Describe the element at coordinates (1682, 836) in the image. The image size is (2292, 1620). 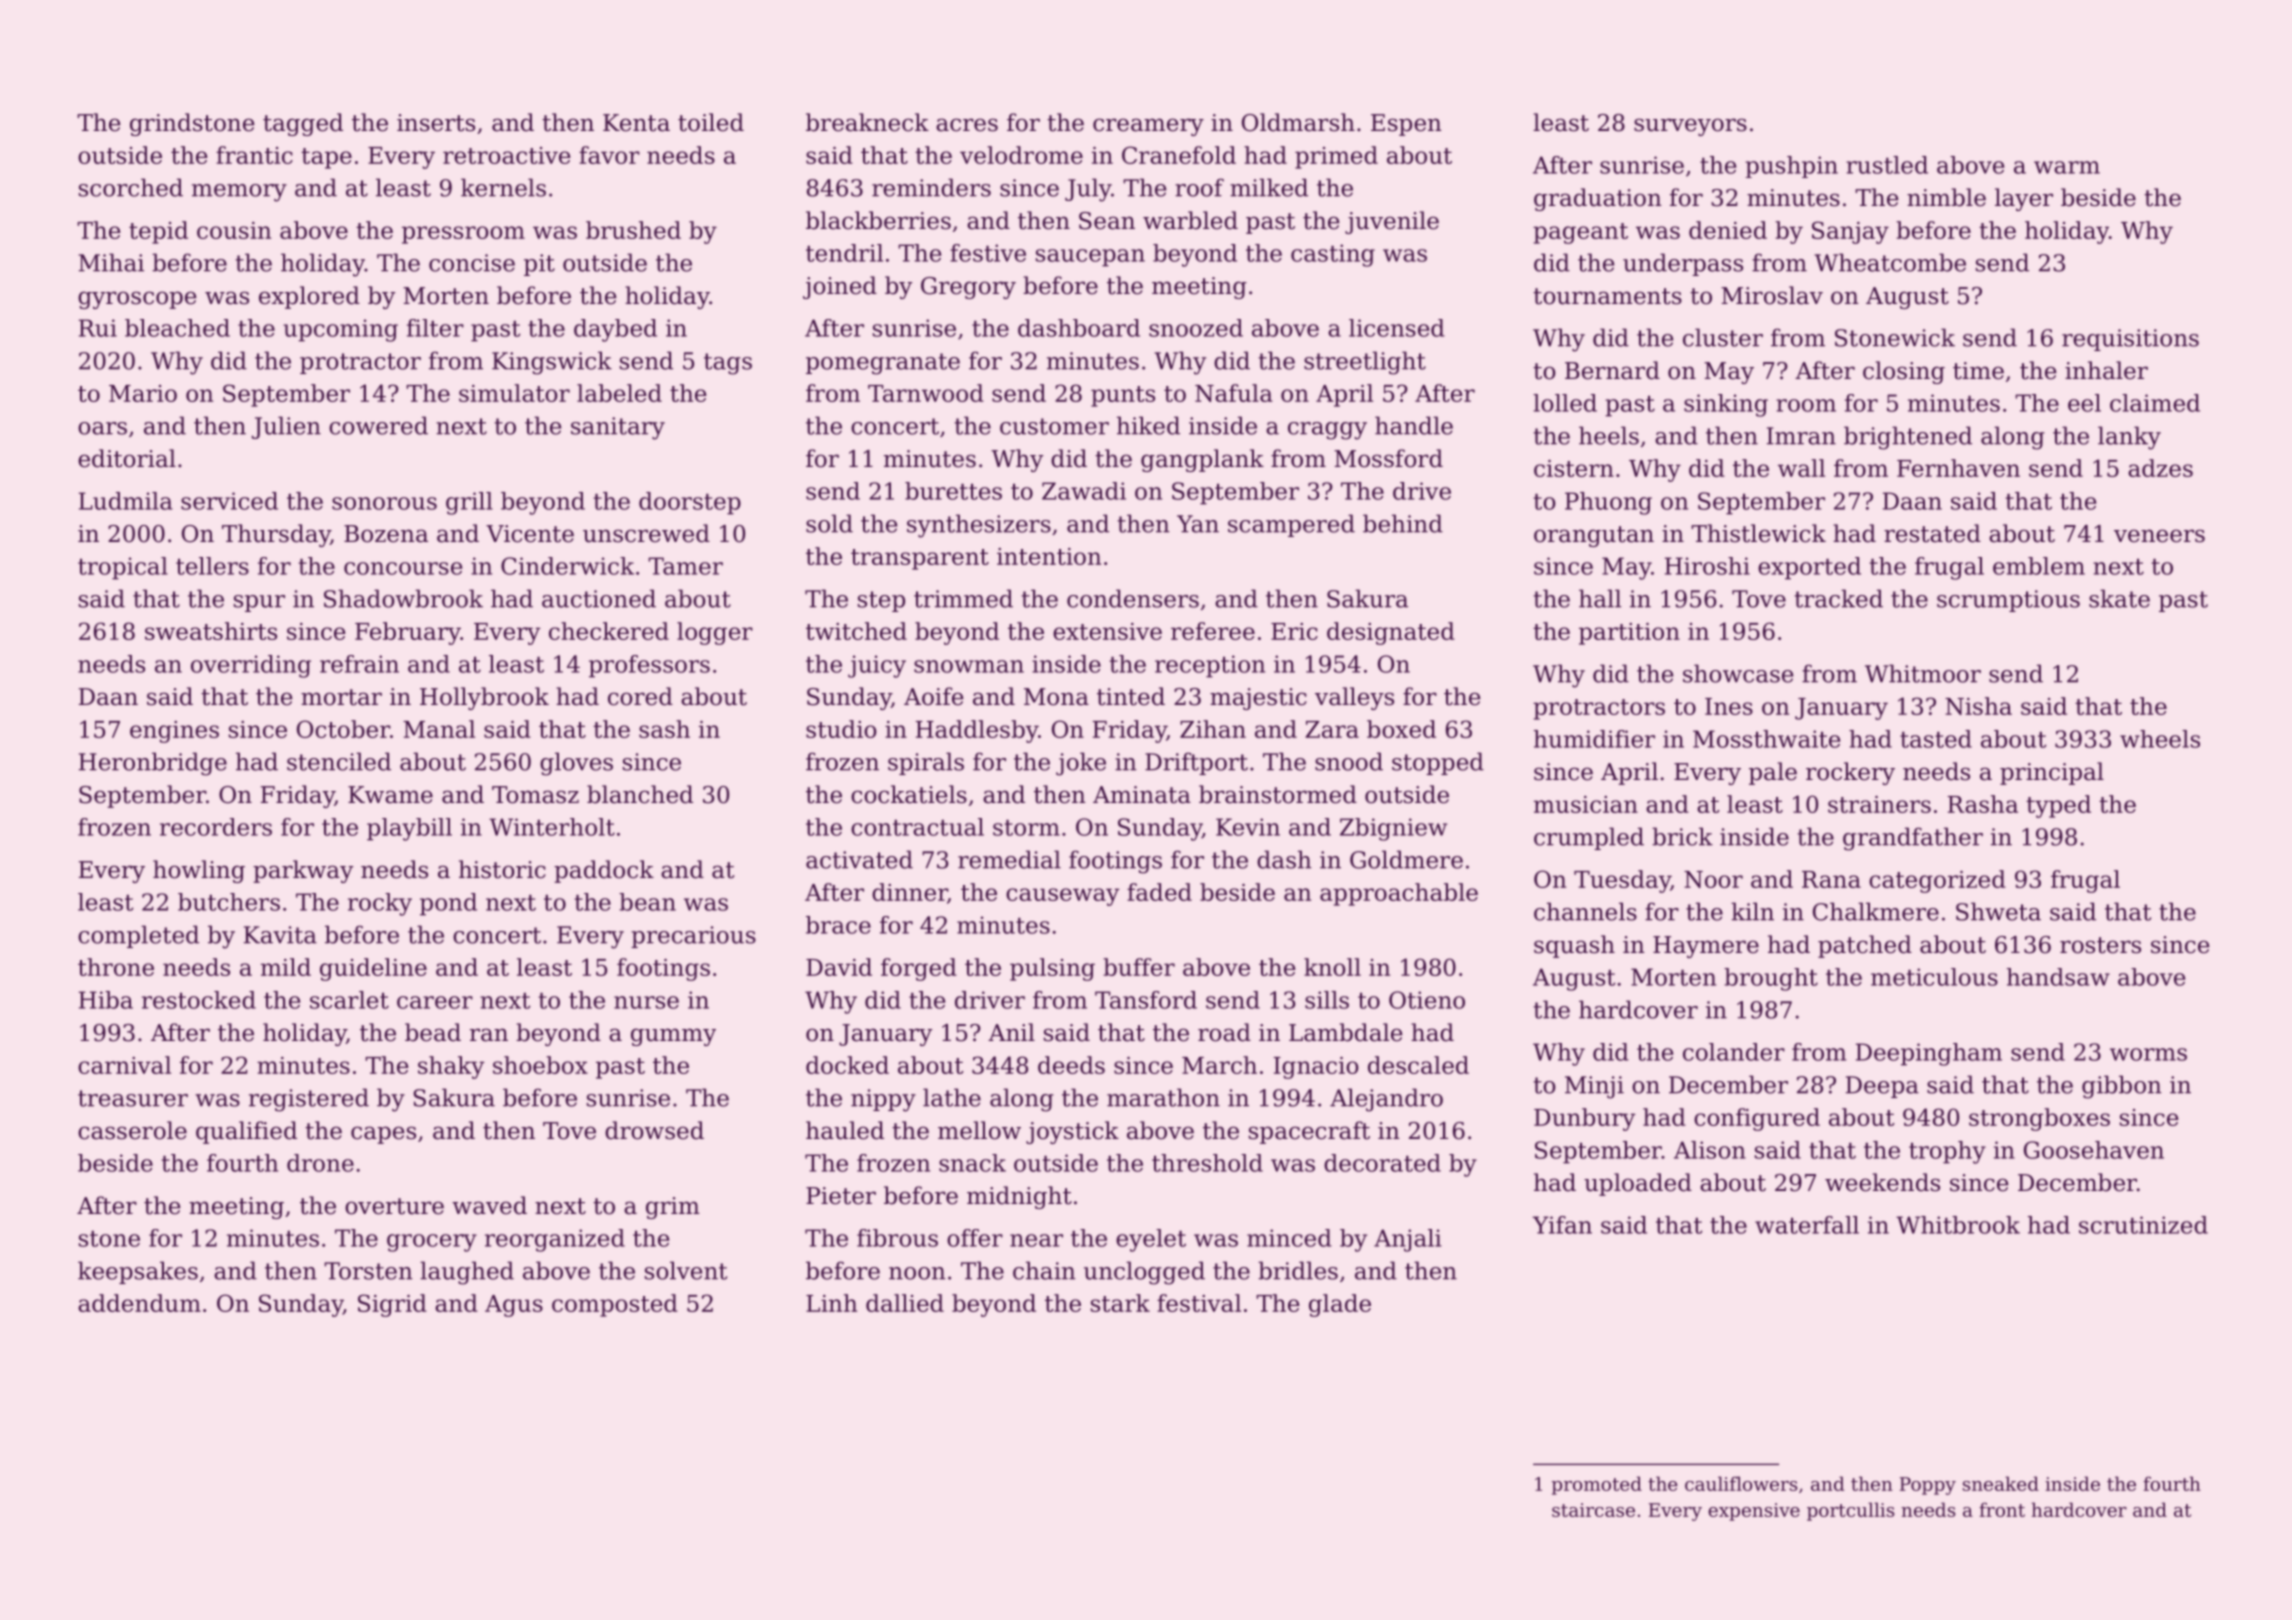
I see `brick` at that location.
